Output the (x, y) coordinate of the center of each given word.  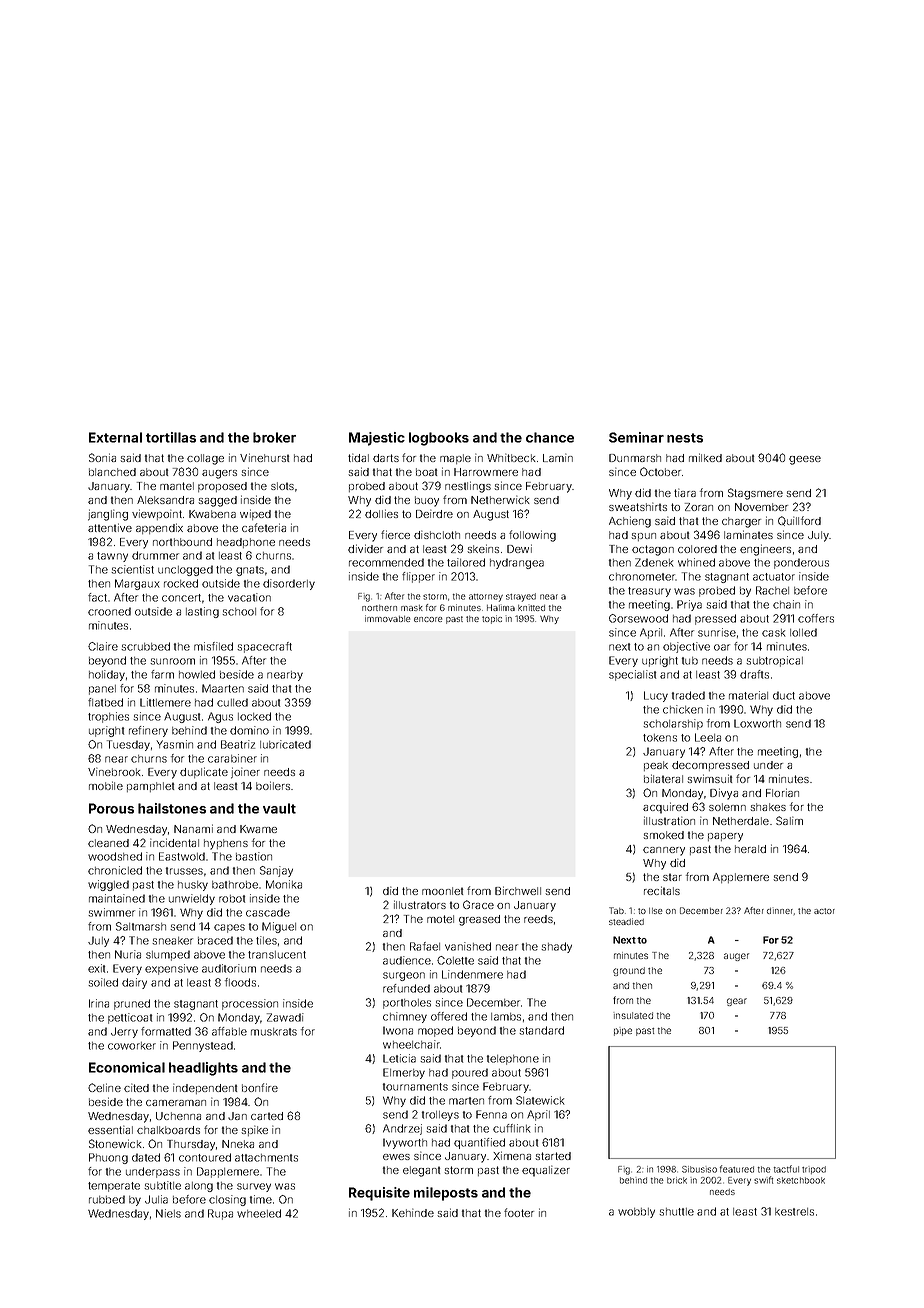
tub (690, 661)
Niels (168, 1213)
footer (519, 1212)
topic (492, 619)
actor (824, 911)
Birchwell (518, 890)
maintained (117, 898)
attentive (110, 527)
